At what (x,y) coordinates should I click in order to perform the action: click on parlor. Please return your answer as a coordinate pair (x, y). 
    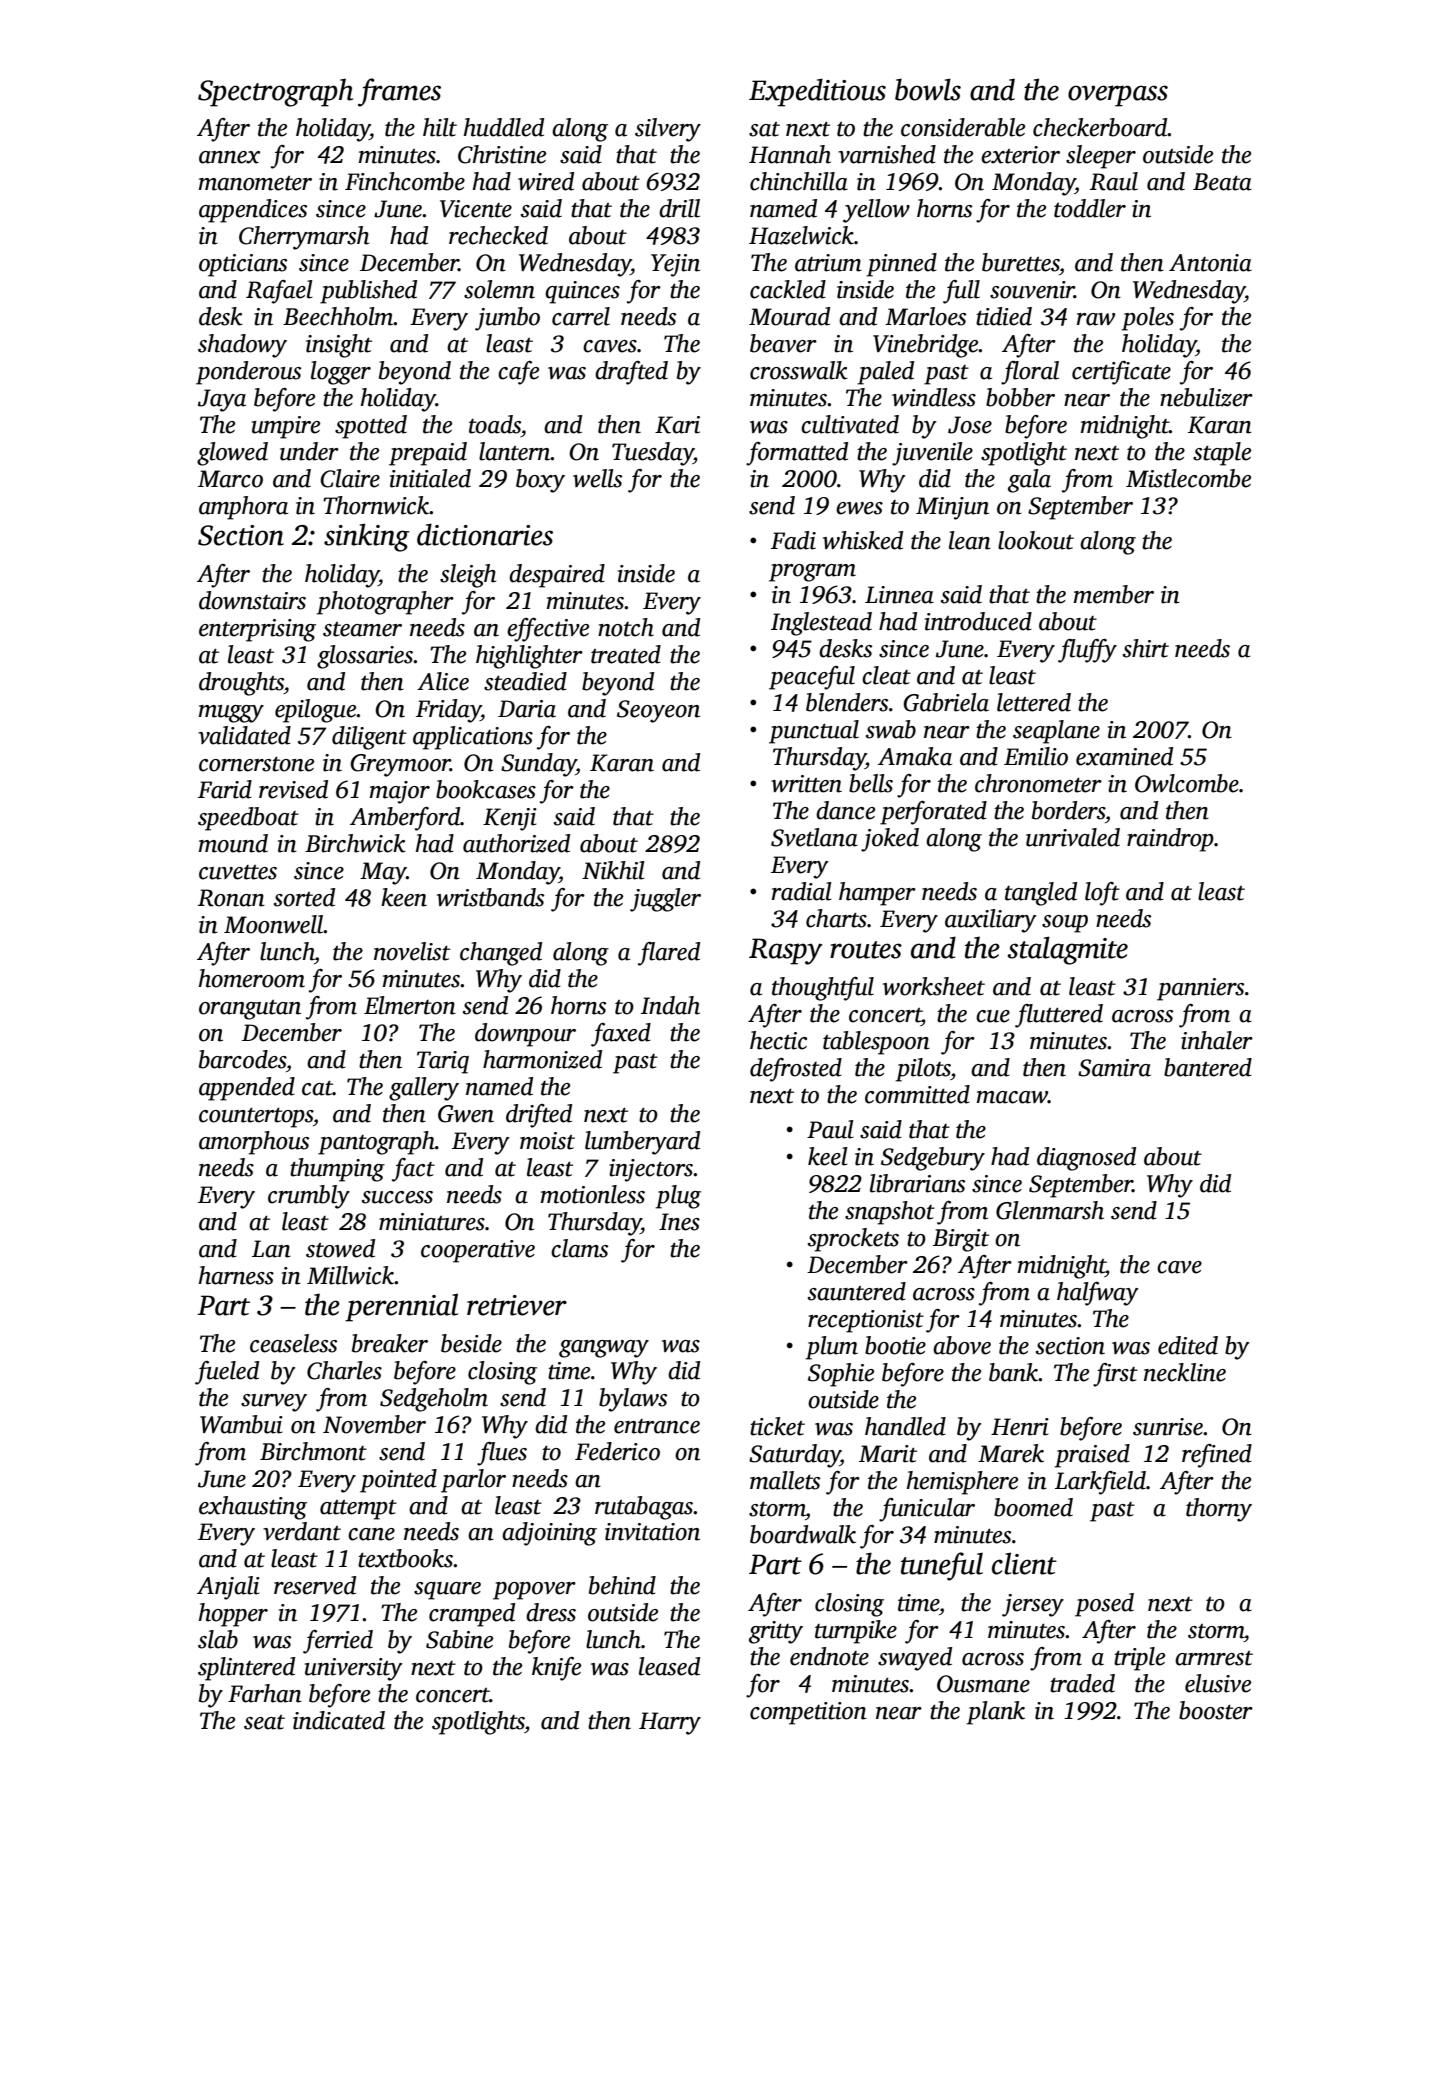
    Looking at the image, I should click on (473, 1481).
